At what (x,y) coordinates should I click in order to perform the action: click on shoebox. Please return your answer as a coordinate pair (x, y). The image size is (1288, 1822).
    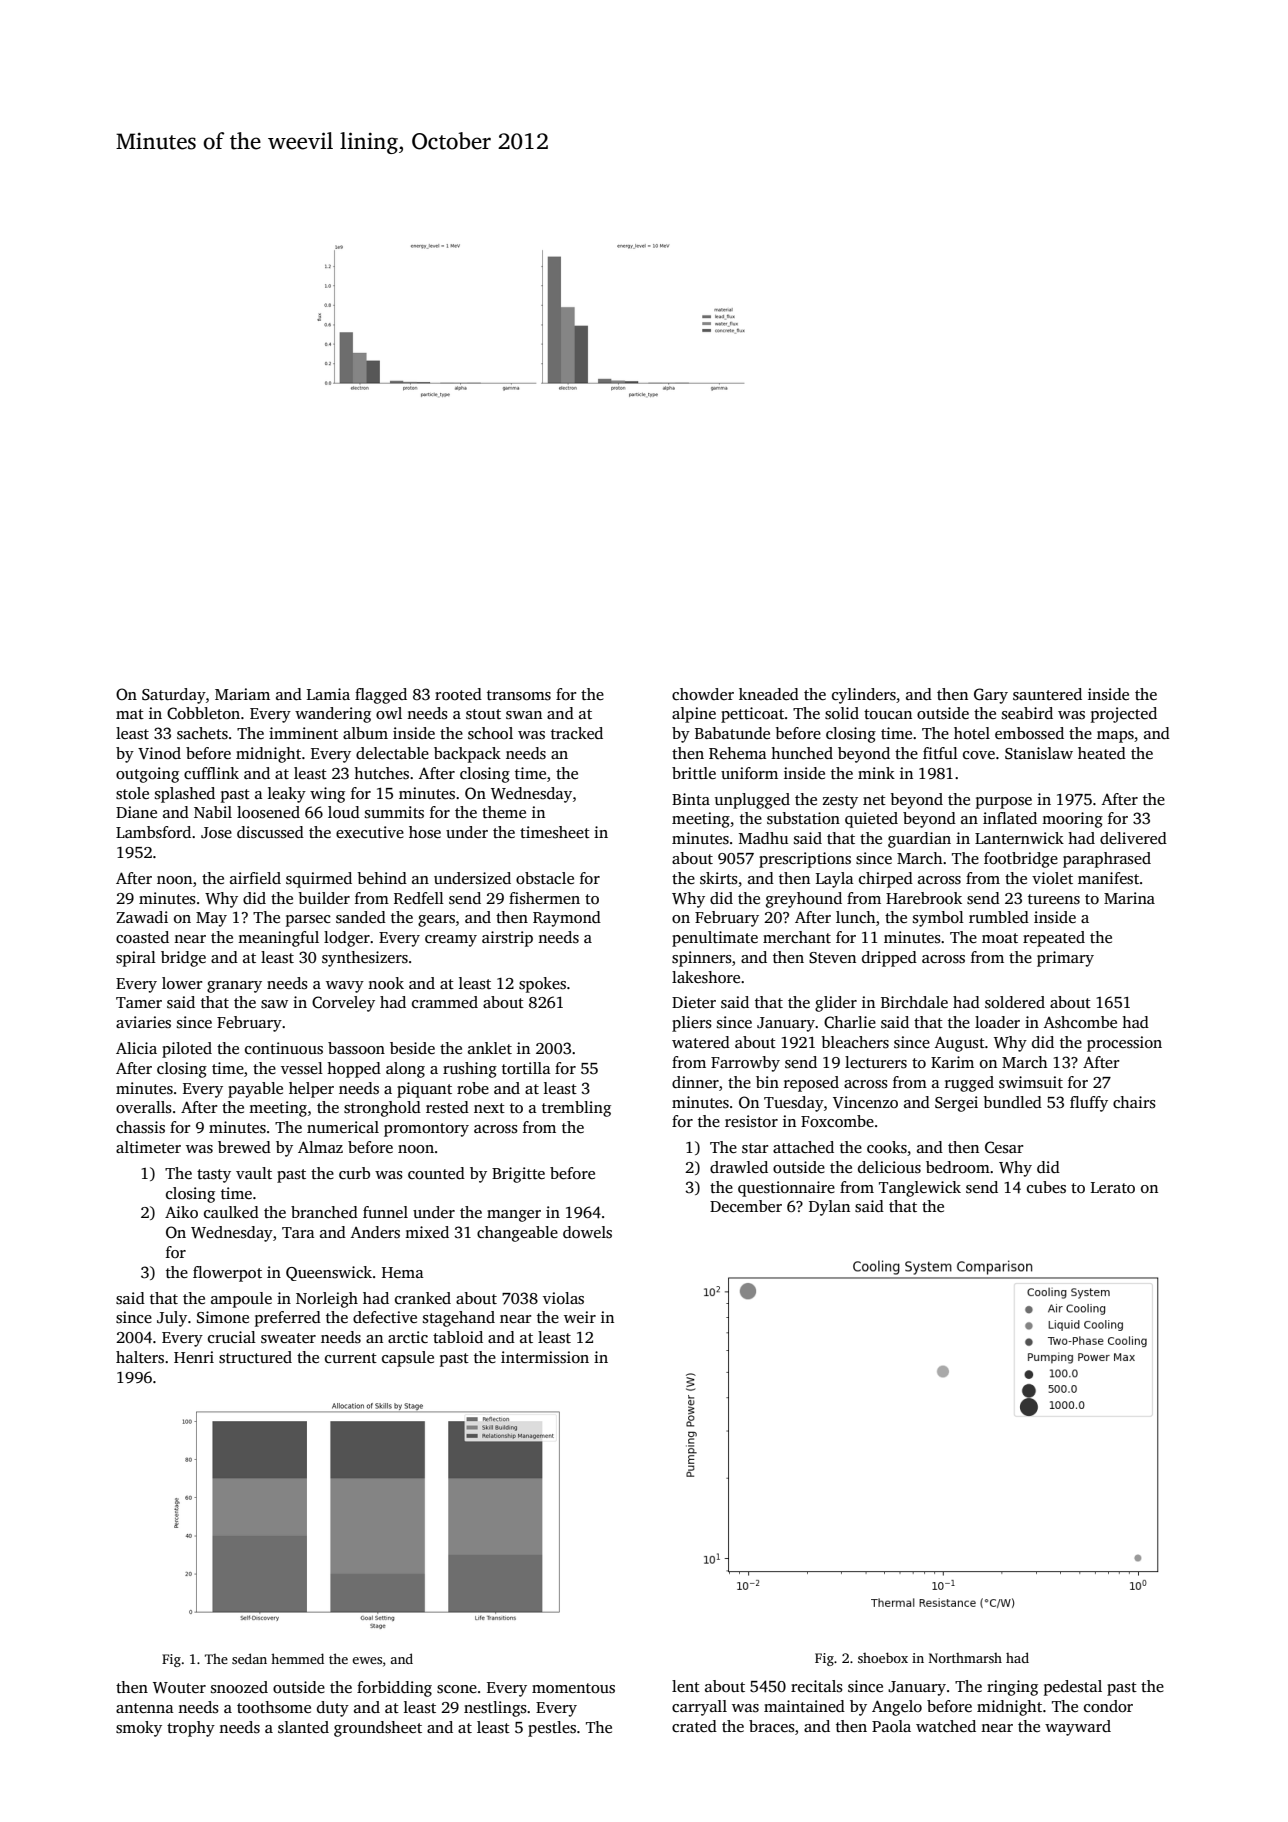
    Looking at the image, I should click on (883, 1657).
